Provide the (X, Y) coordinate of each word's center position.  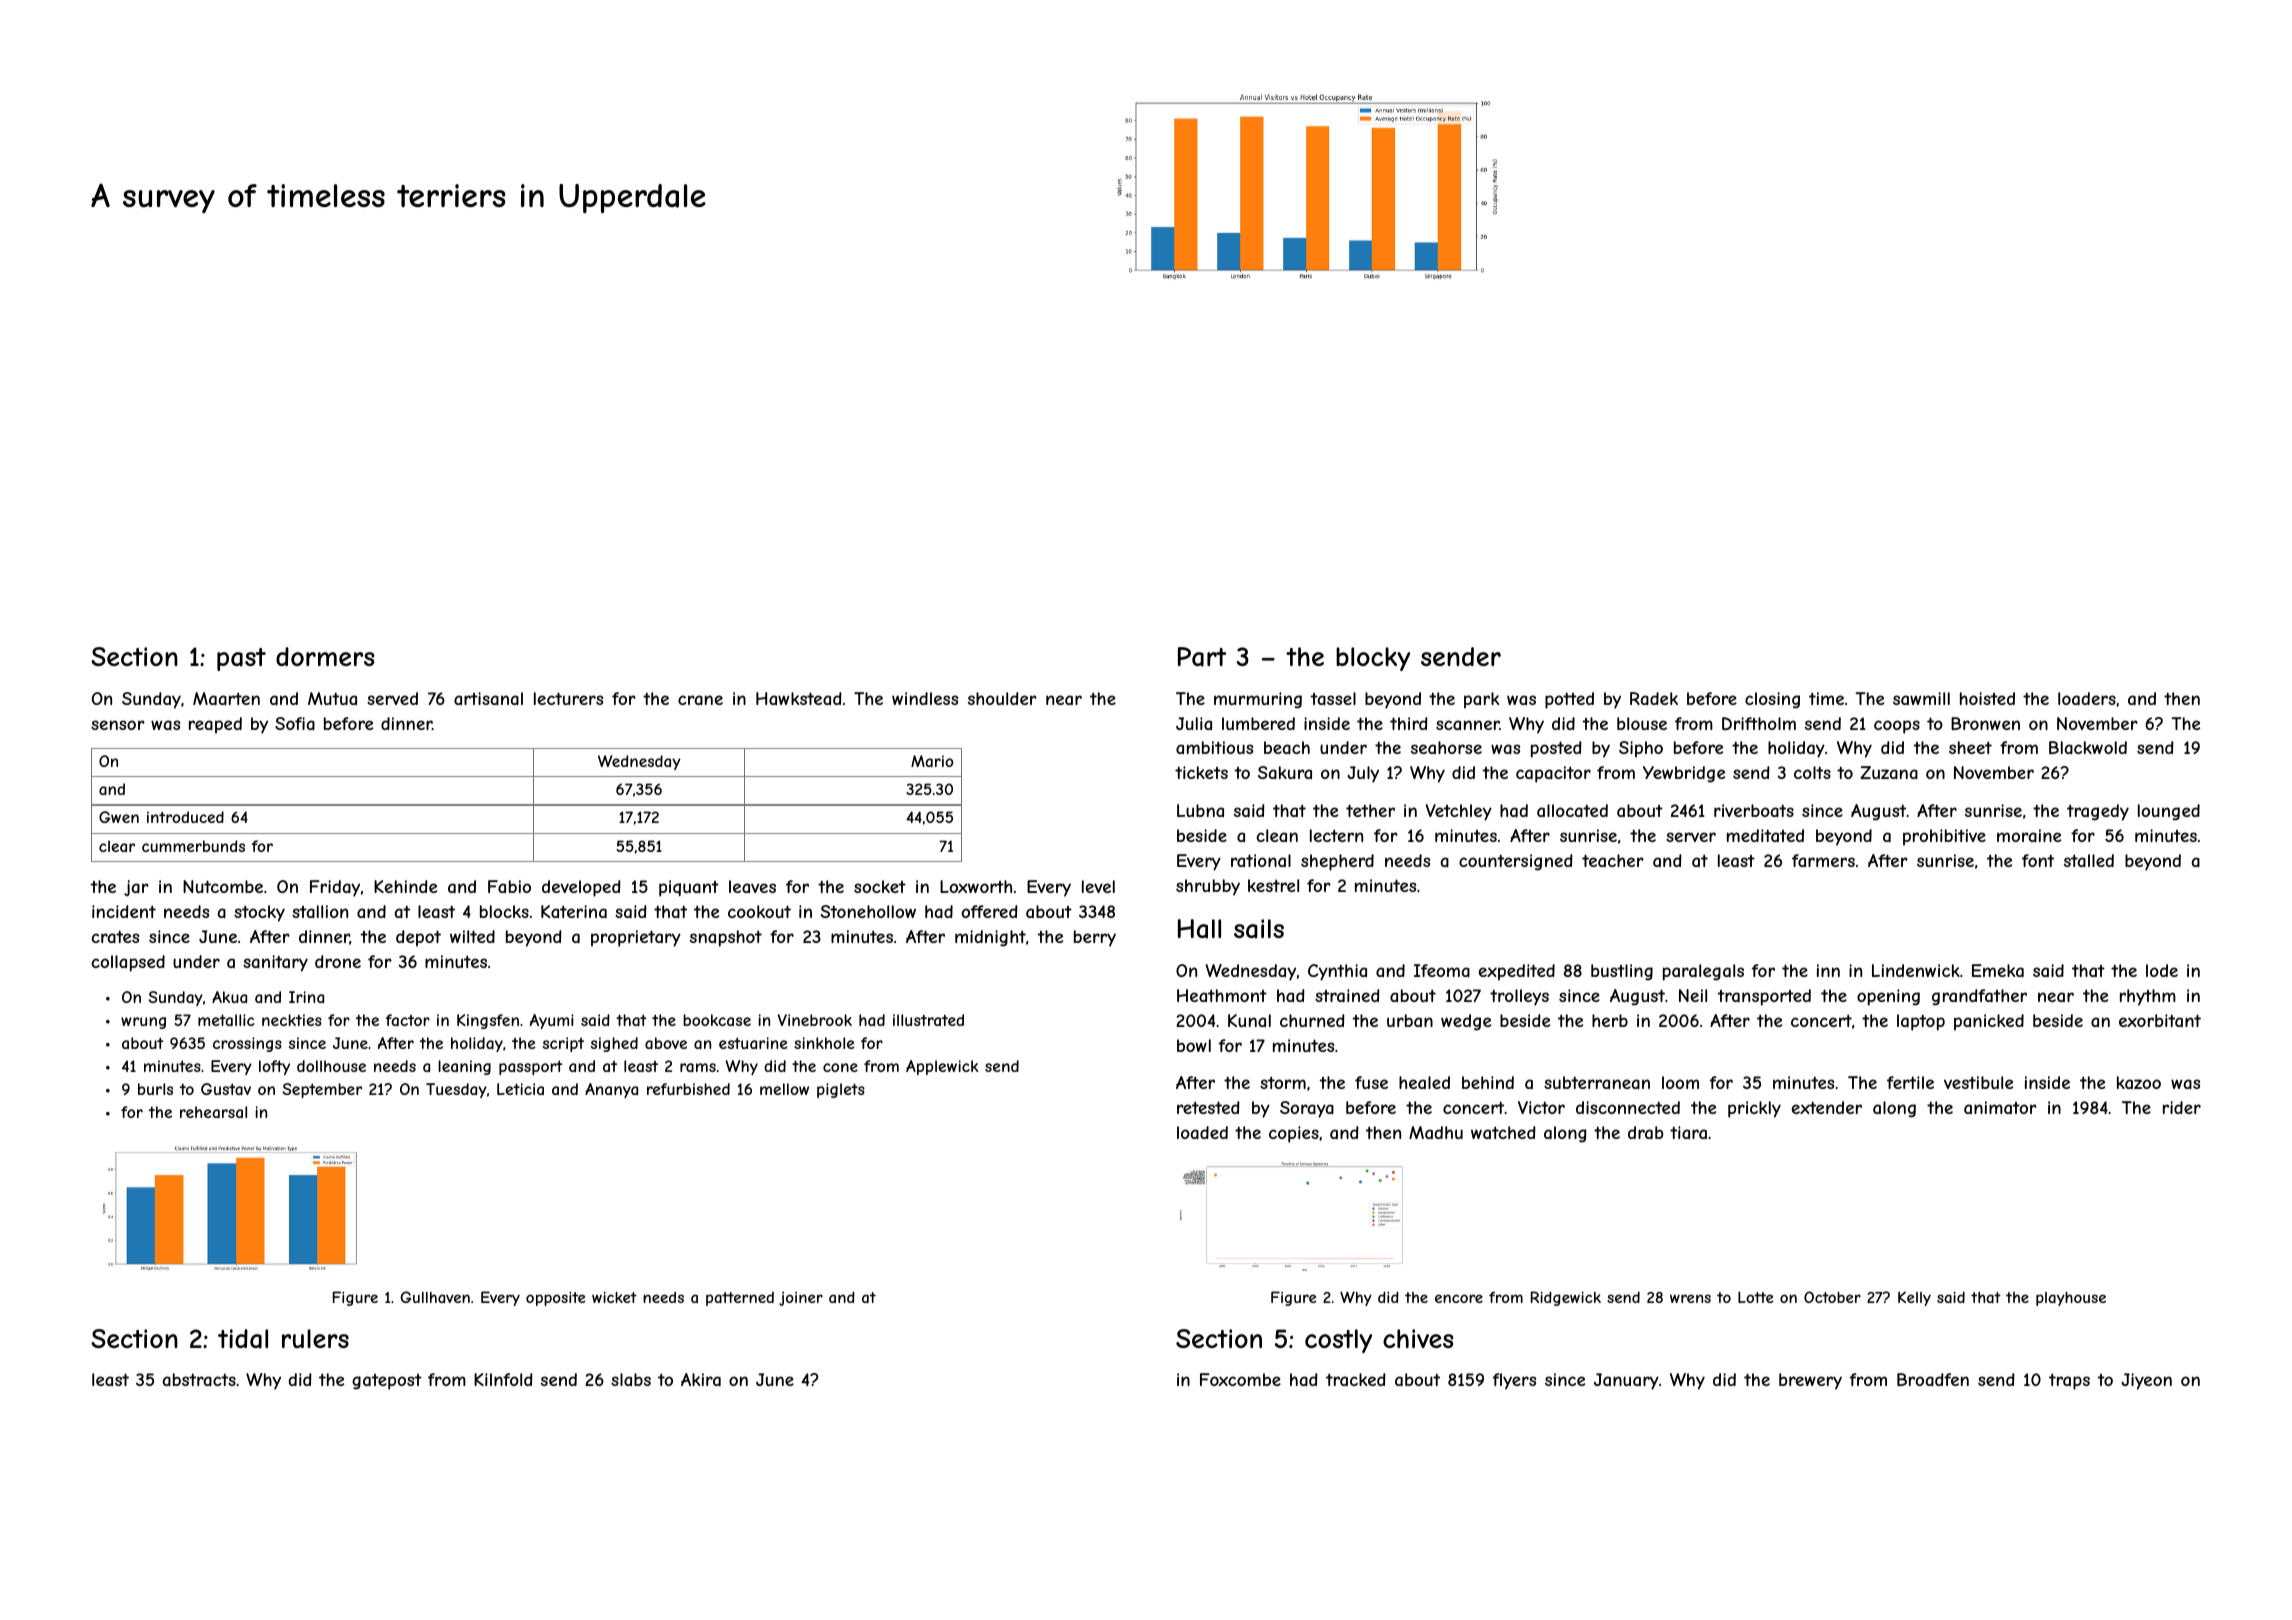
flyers (1514, 1381)
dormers (325, 656)
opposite (556, 1299)
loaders (2087, 698)
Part (1202, 657)
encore (1459, 1298)
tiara (1688, 1132)
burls (155, 1089)
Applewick (942, 1067)
